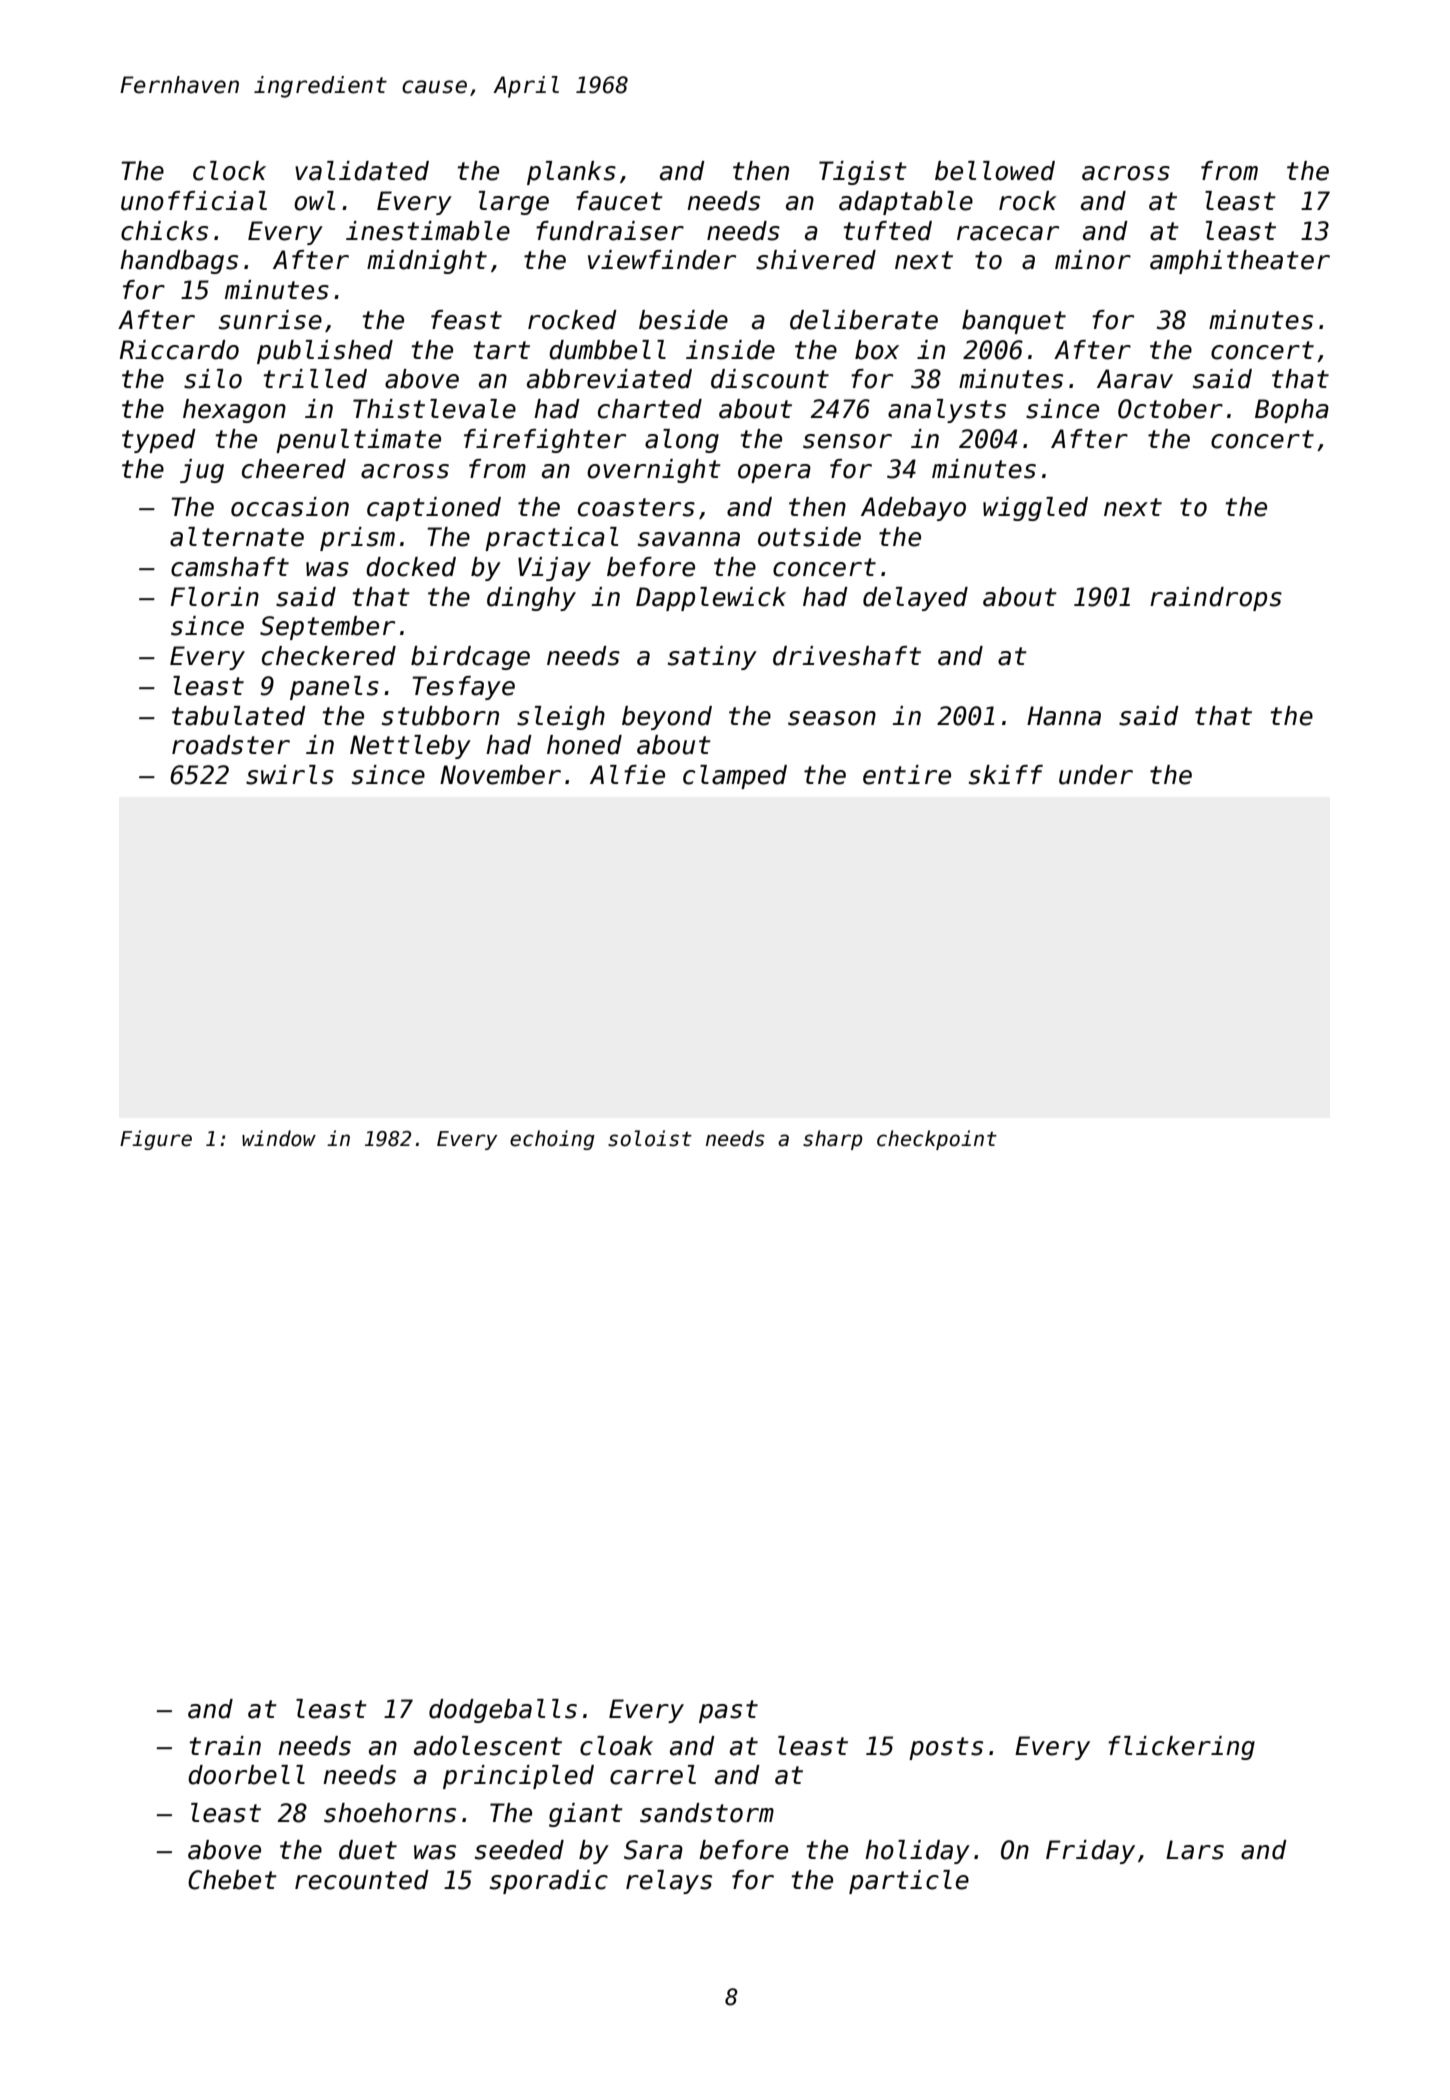 This page has width=1450, height=2100. I want to click on wiggled, so click(1035, 509).
